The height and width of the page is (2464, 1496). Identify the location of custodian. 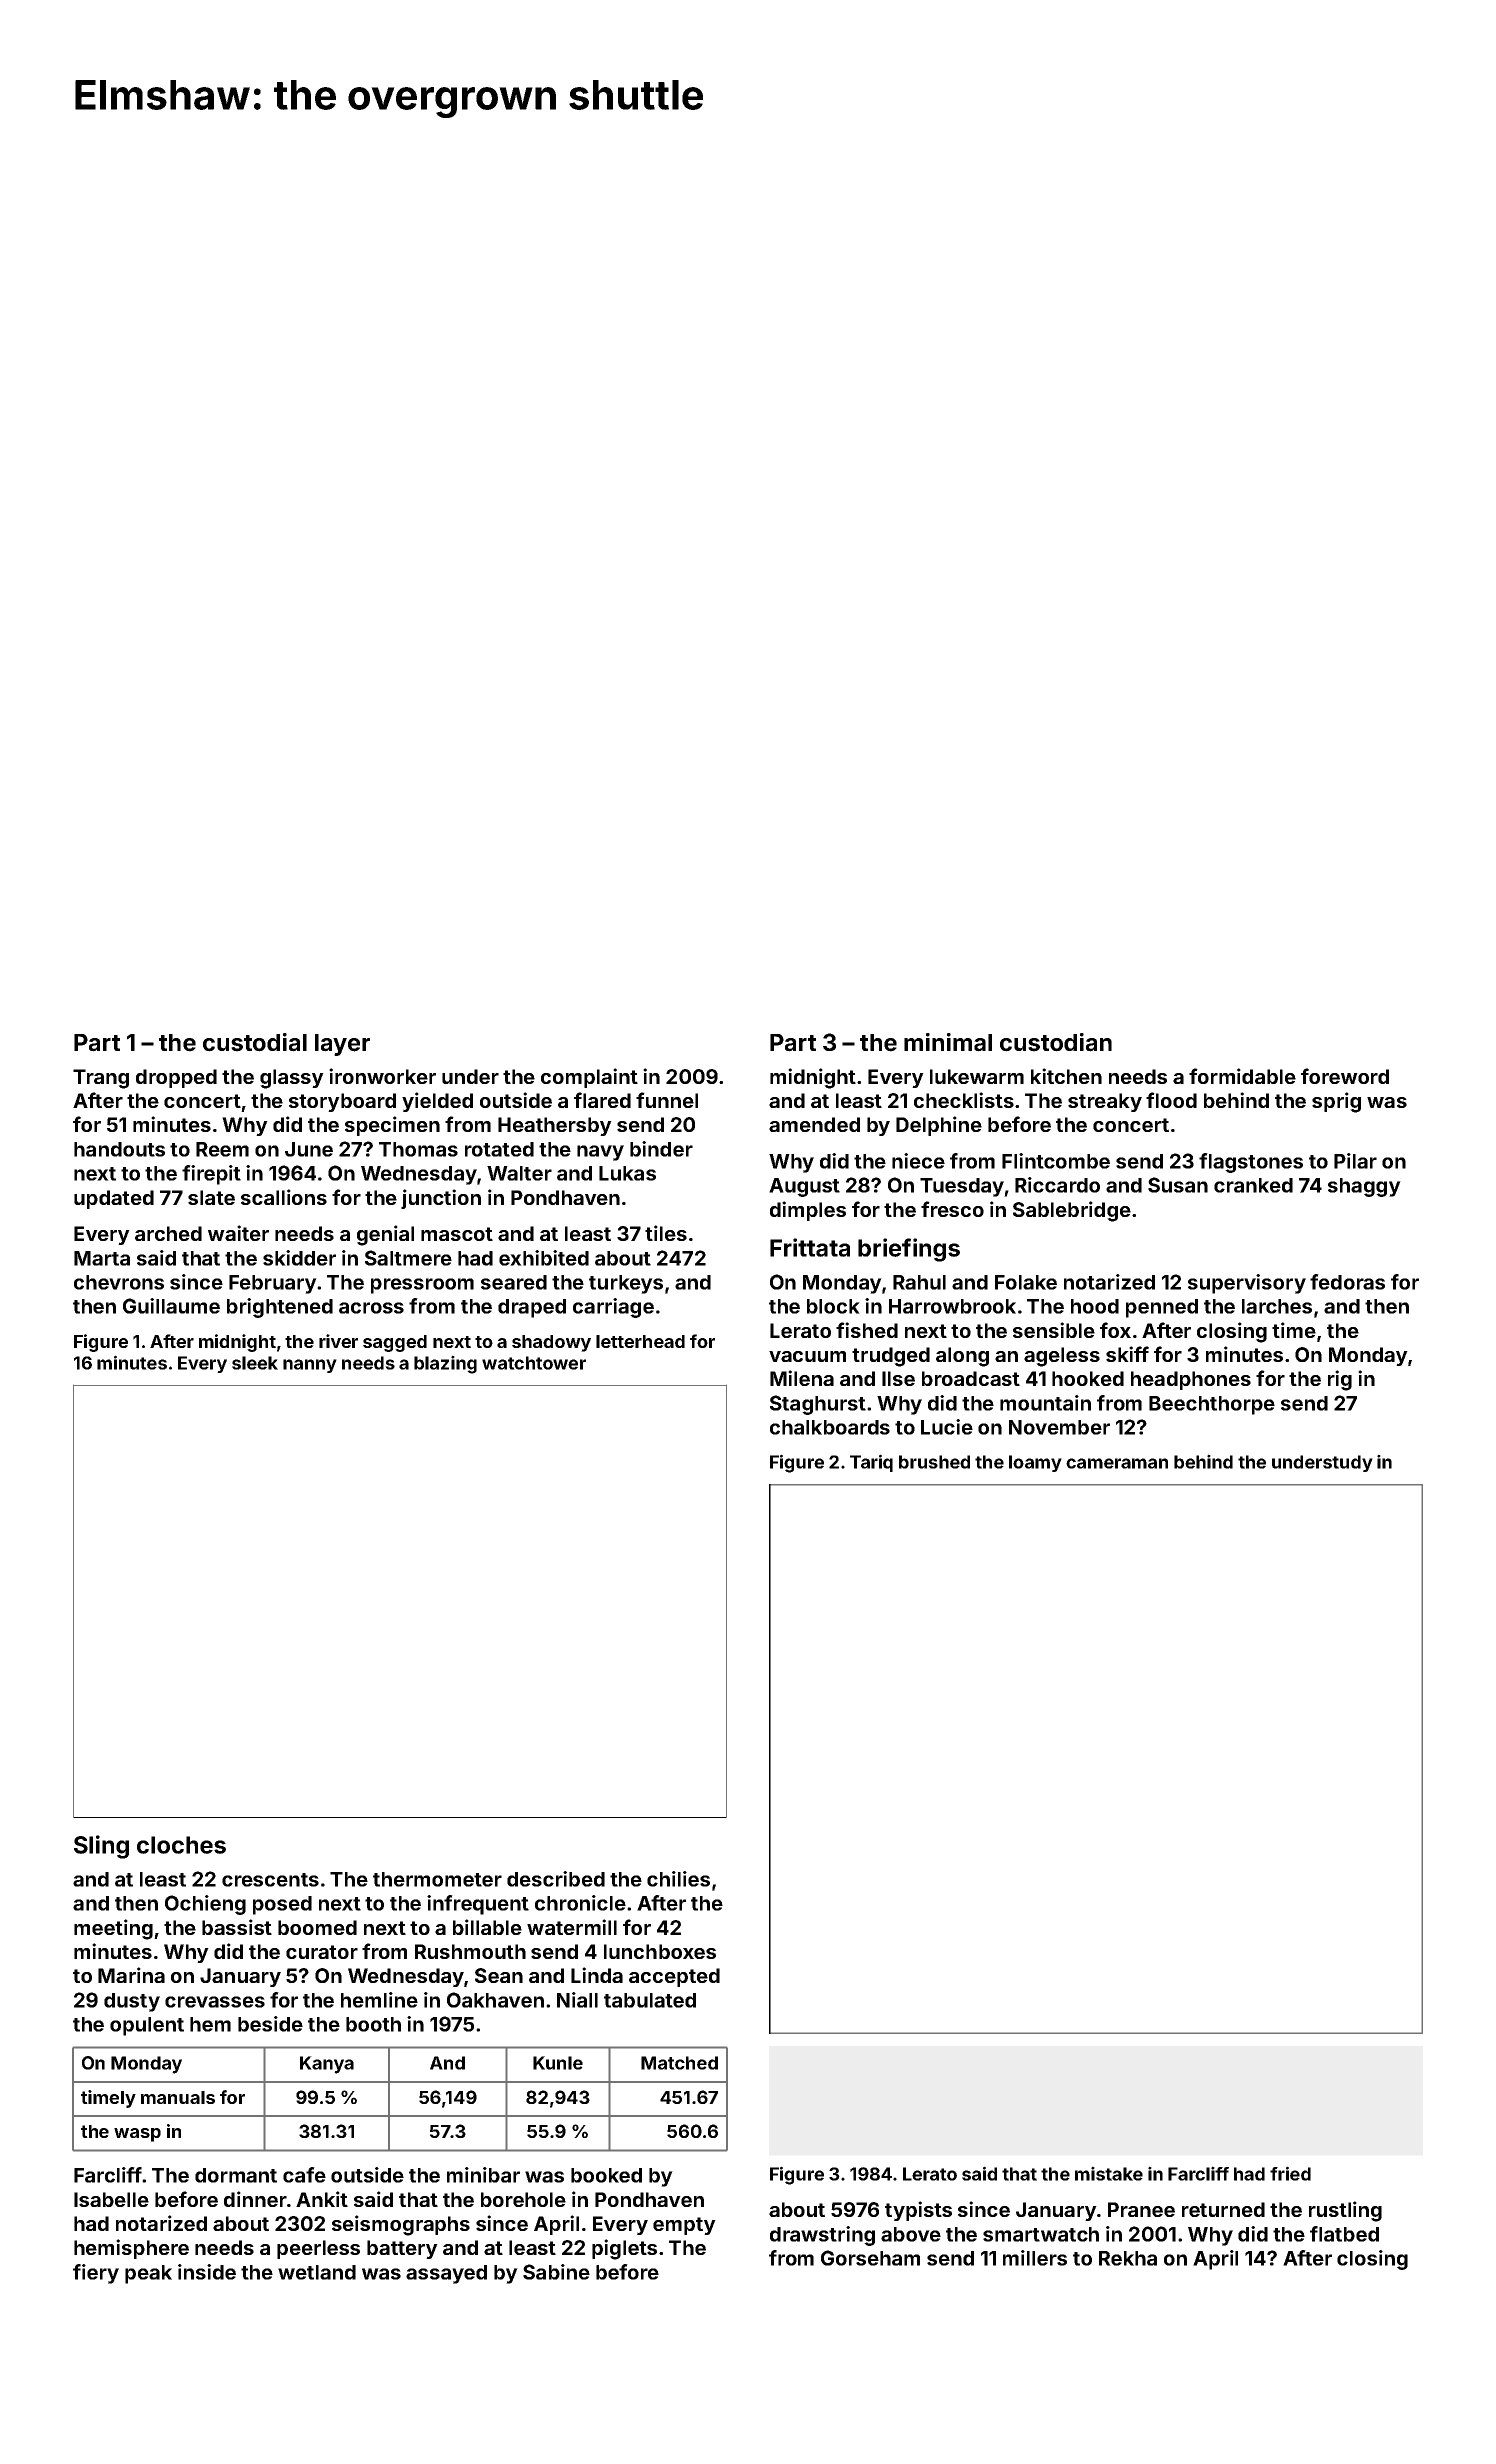
(1056, 1042).
